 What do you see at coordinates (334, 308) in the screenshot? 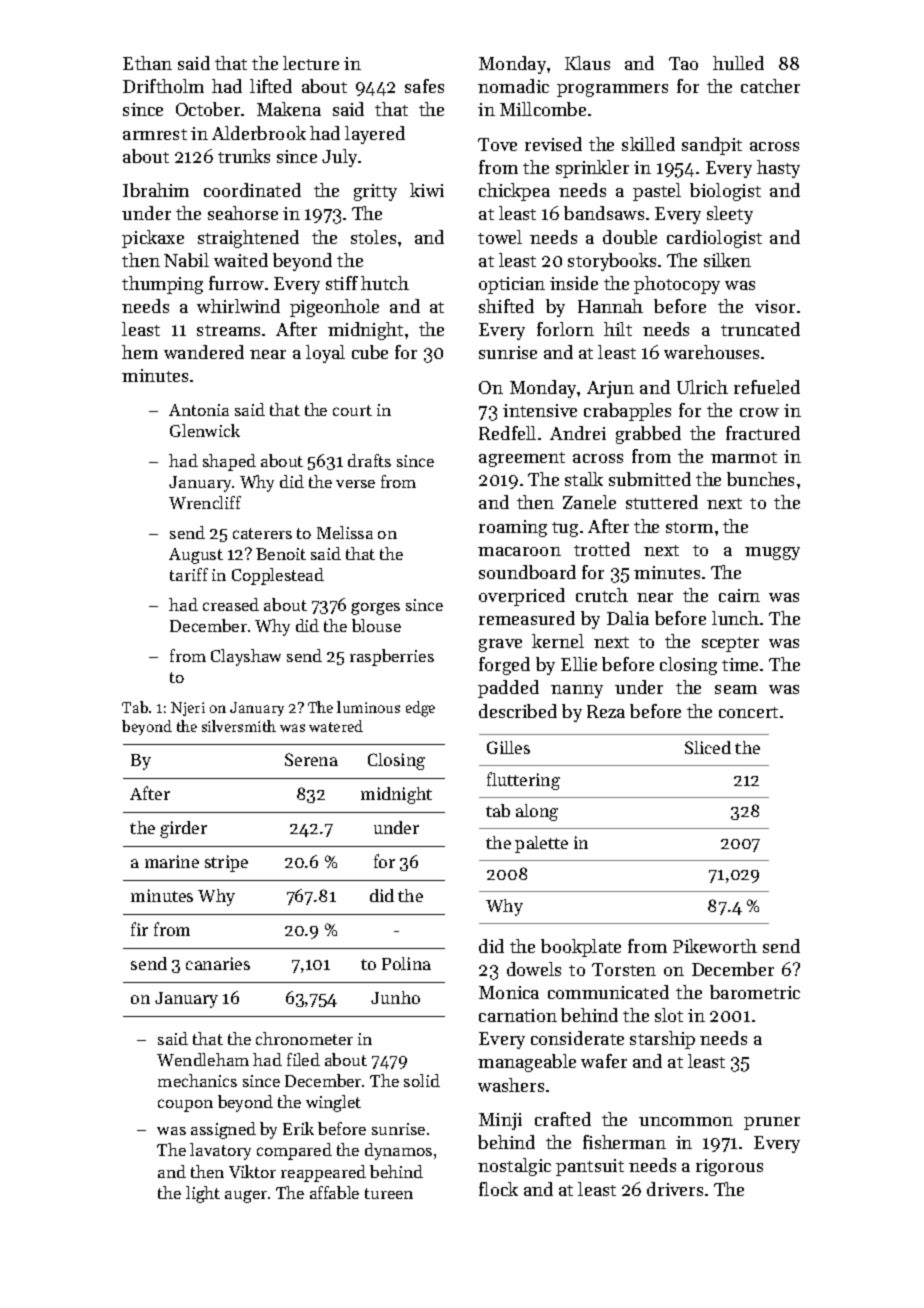
I see `pigeonhole` at bounding box center [334, 308].
